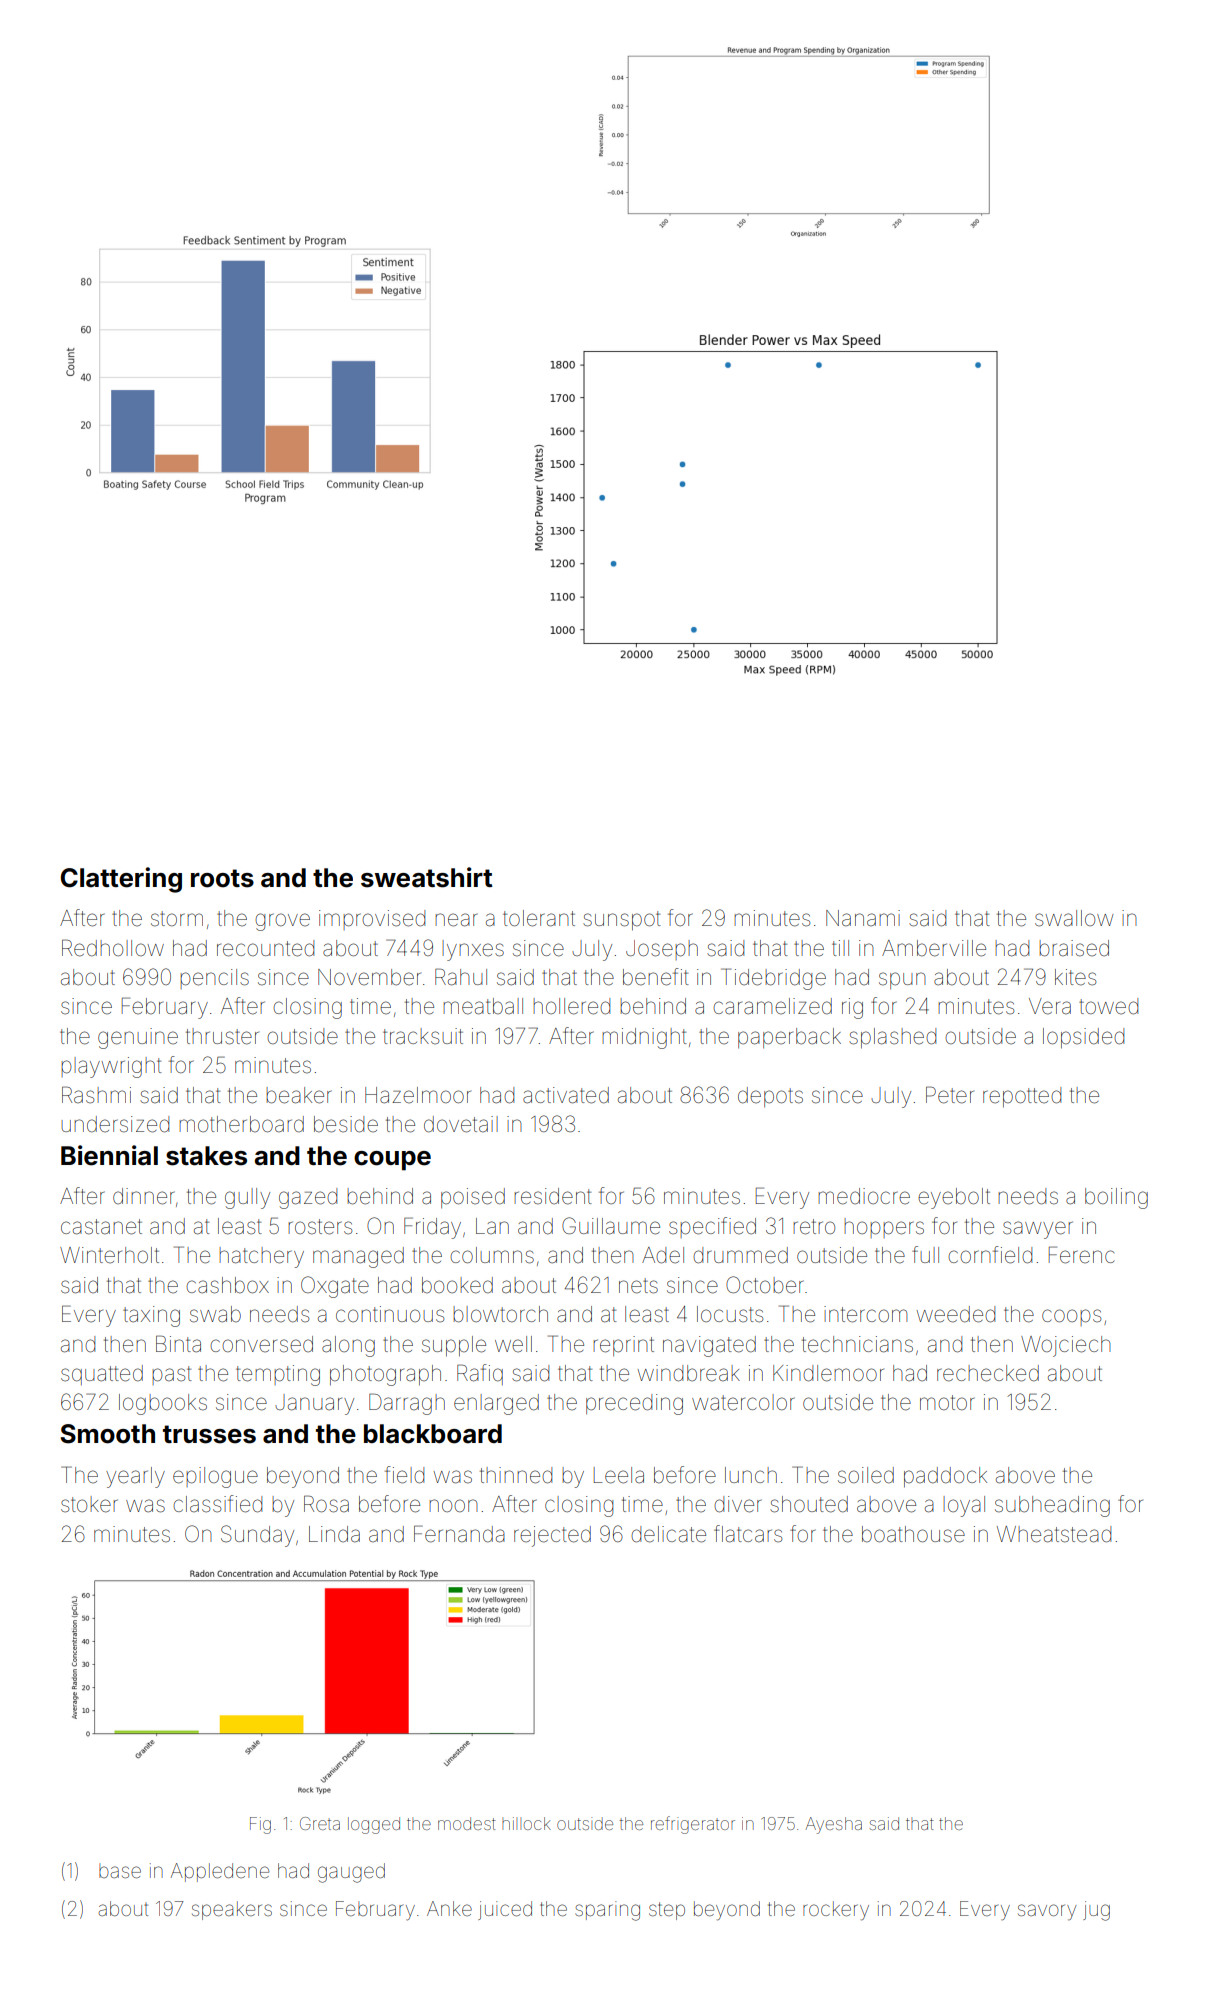  What do you see at coordinates (934, 948) in the image?
I see `Amberville` at bounding box center [934, 948].
